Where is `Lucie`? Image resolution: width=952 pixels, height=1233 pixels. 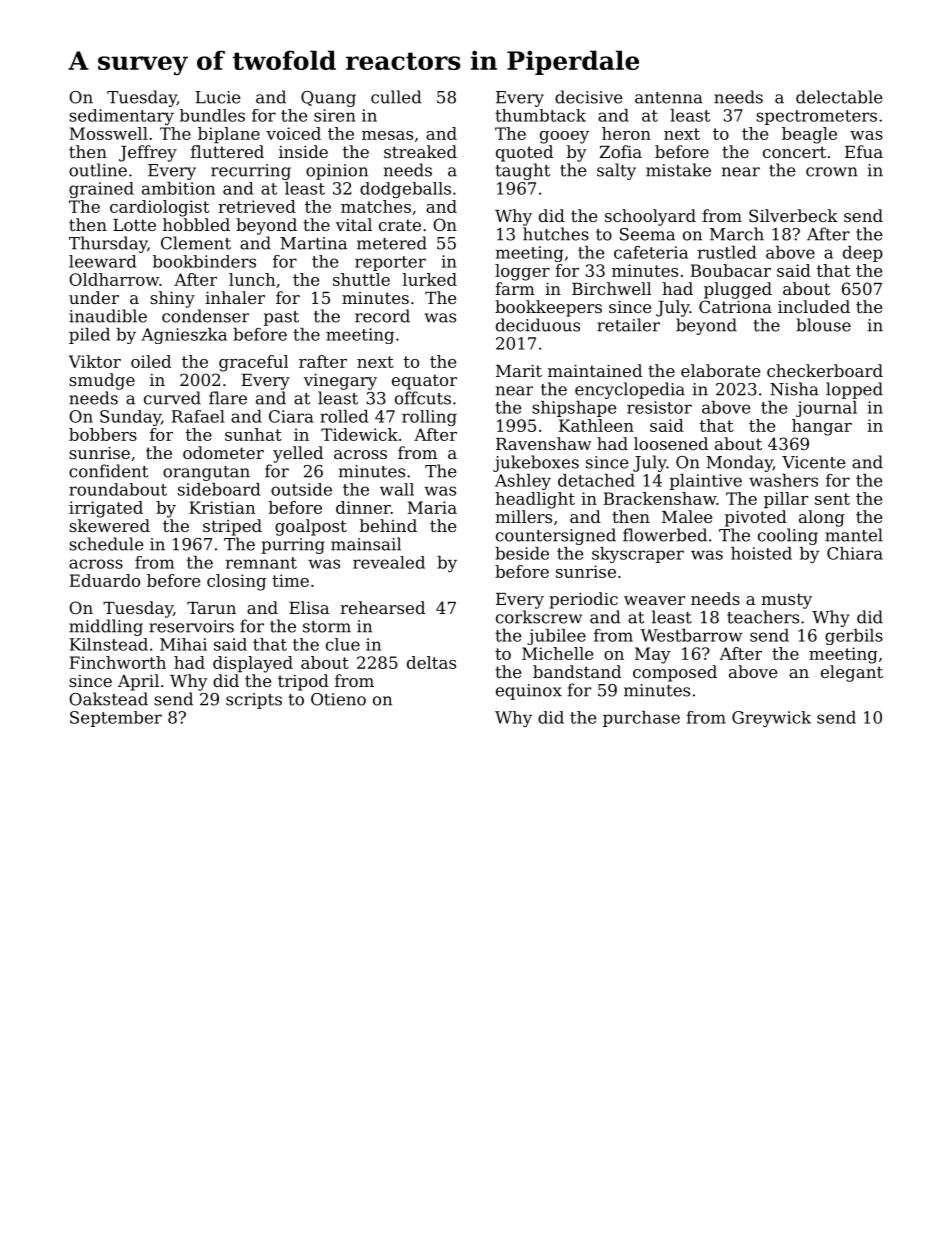 Lucie is located at coordinates (218, 97).
